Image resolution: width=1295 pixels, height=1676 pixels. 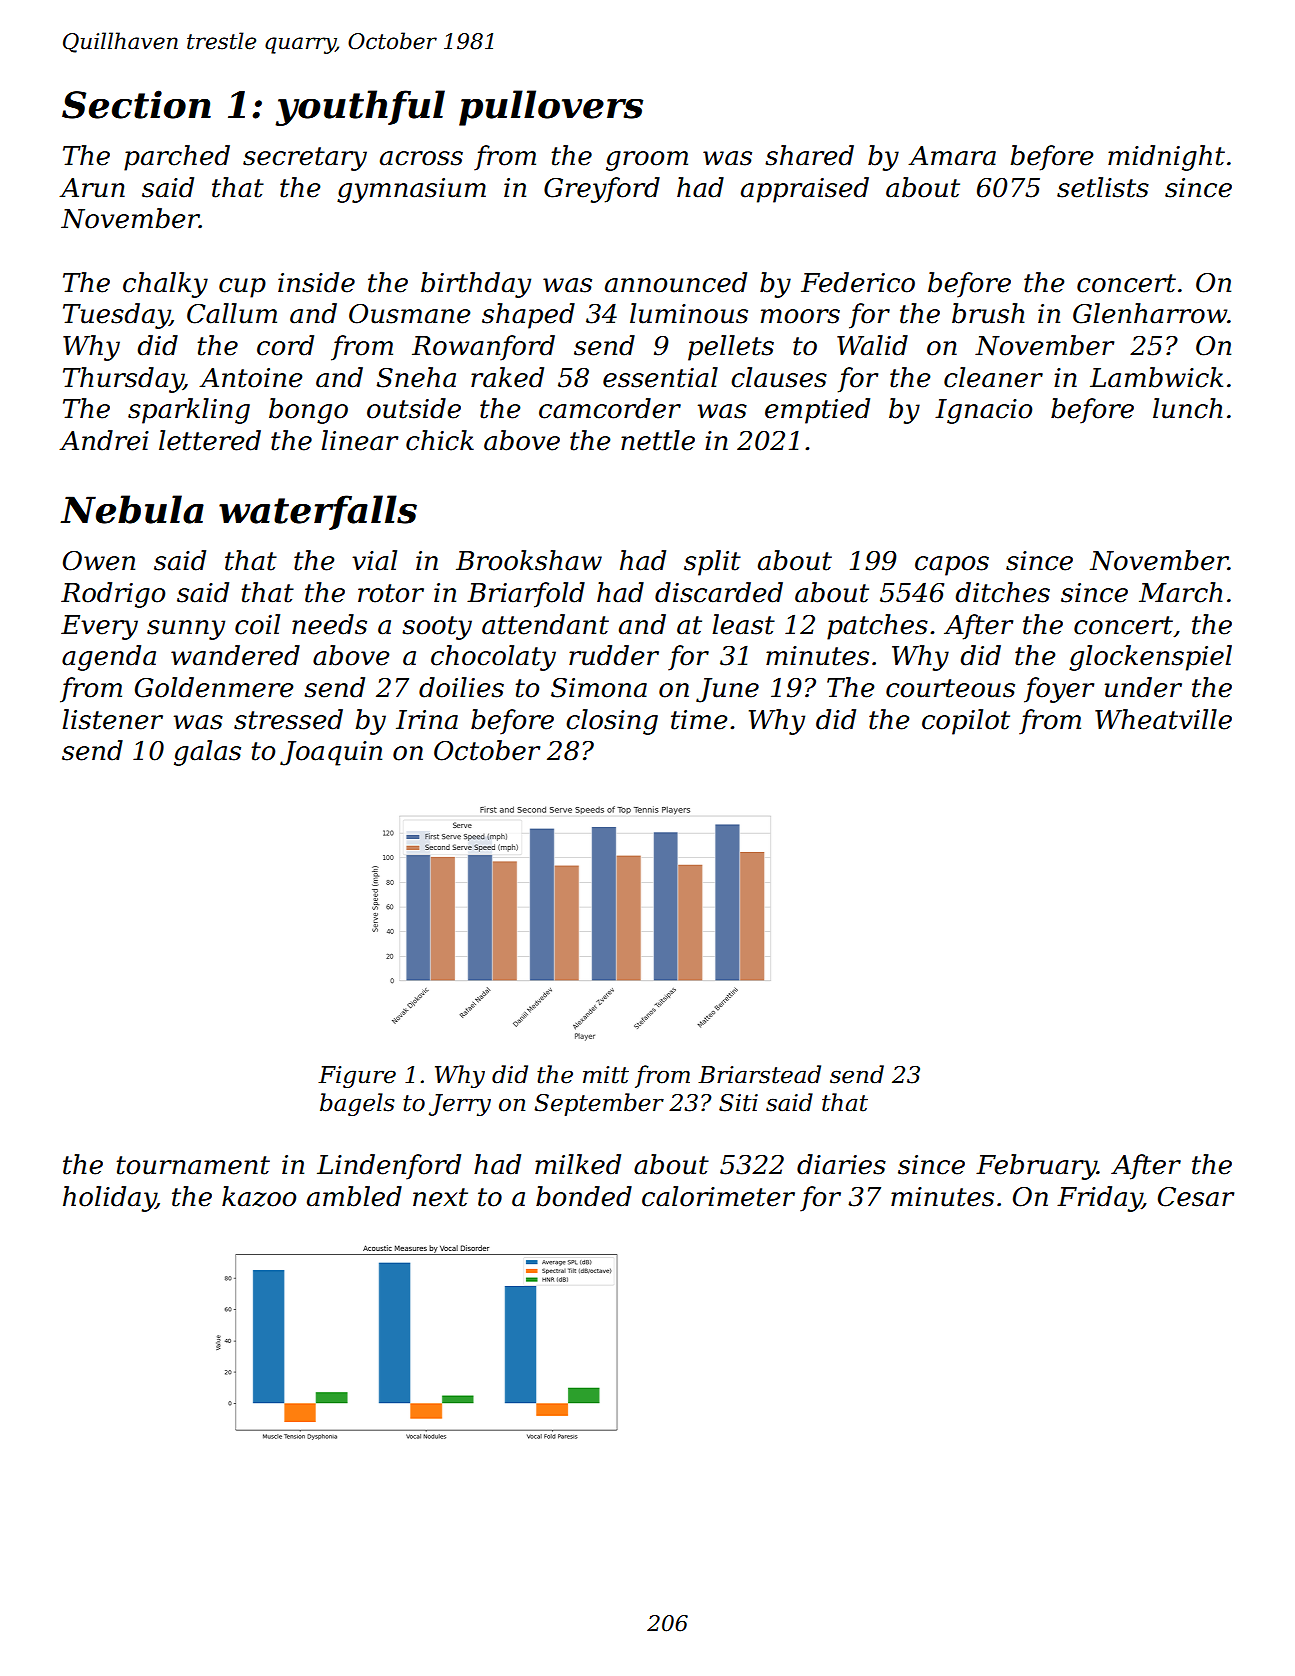 What do you see at coordinates (738, 1103) in the image?
I see `Siti` at bounding box center [738, 1103].
